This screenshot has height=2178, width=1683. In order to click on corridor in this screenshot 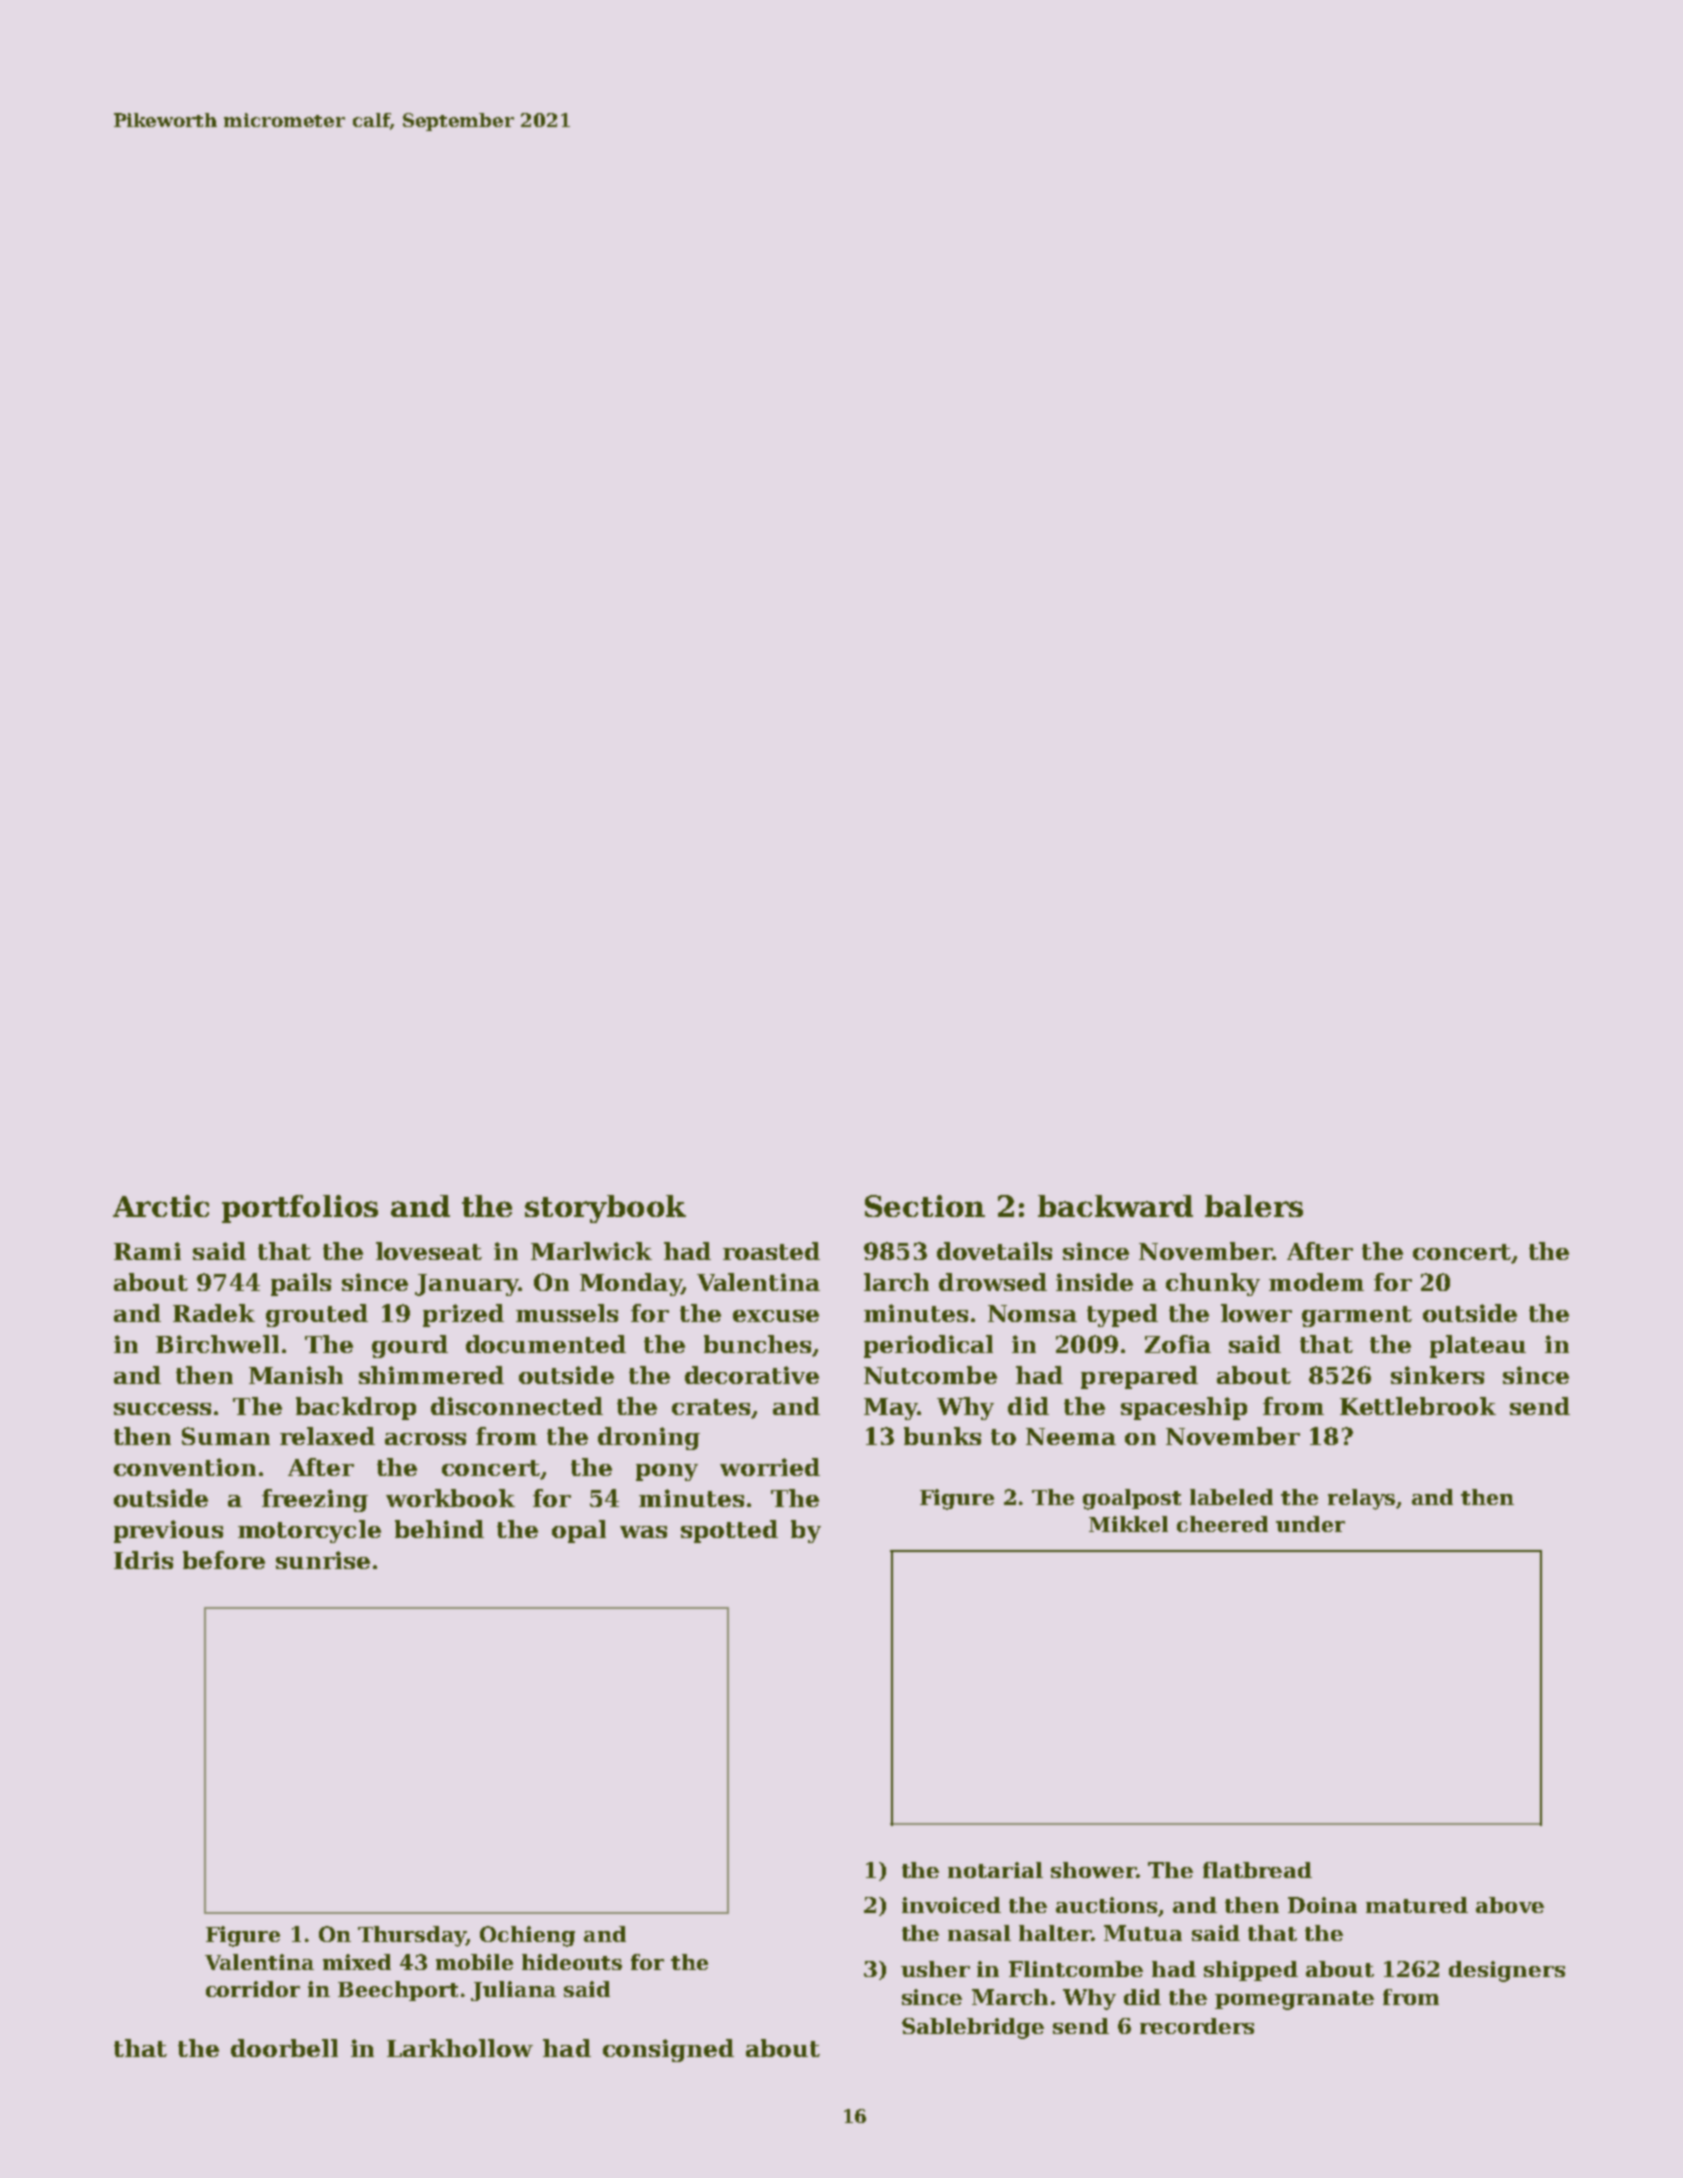, I will do `click(253, 1989)`.
